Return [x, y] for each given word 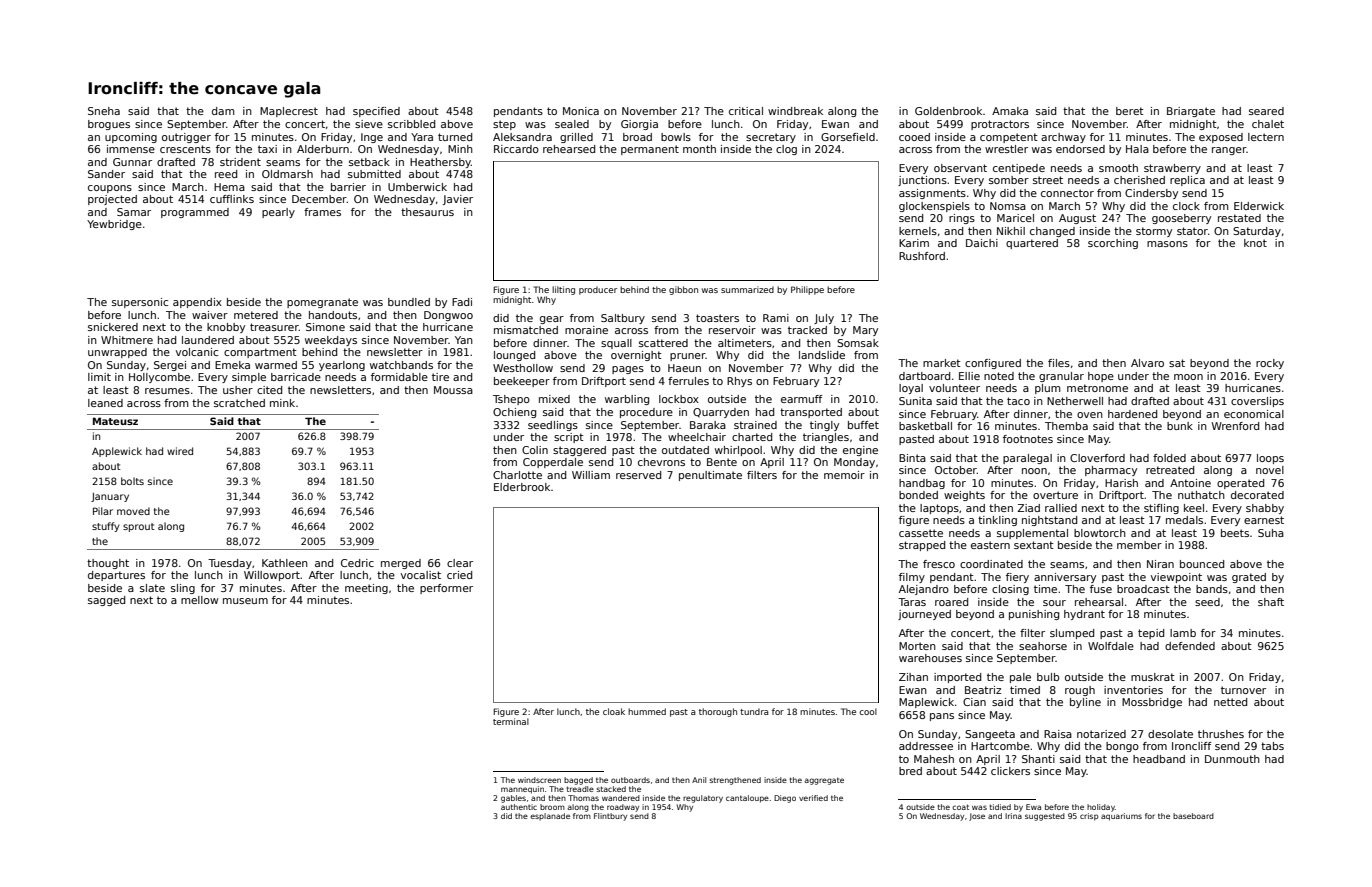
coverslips [1257, 402]
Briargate [1191, 112]
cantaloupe [747, 799]
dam [223, 111]
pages [628, 370]
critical [746, 111]
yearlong [342, 366]
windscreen [539, 780]
